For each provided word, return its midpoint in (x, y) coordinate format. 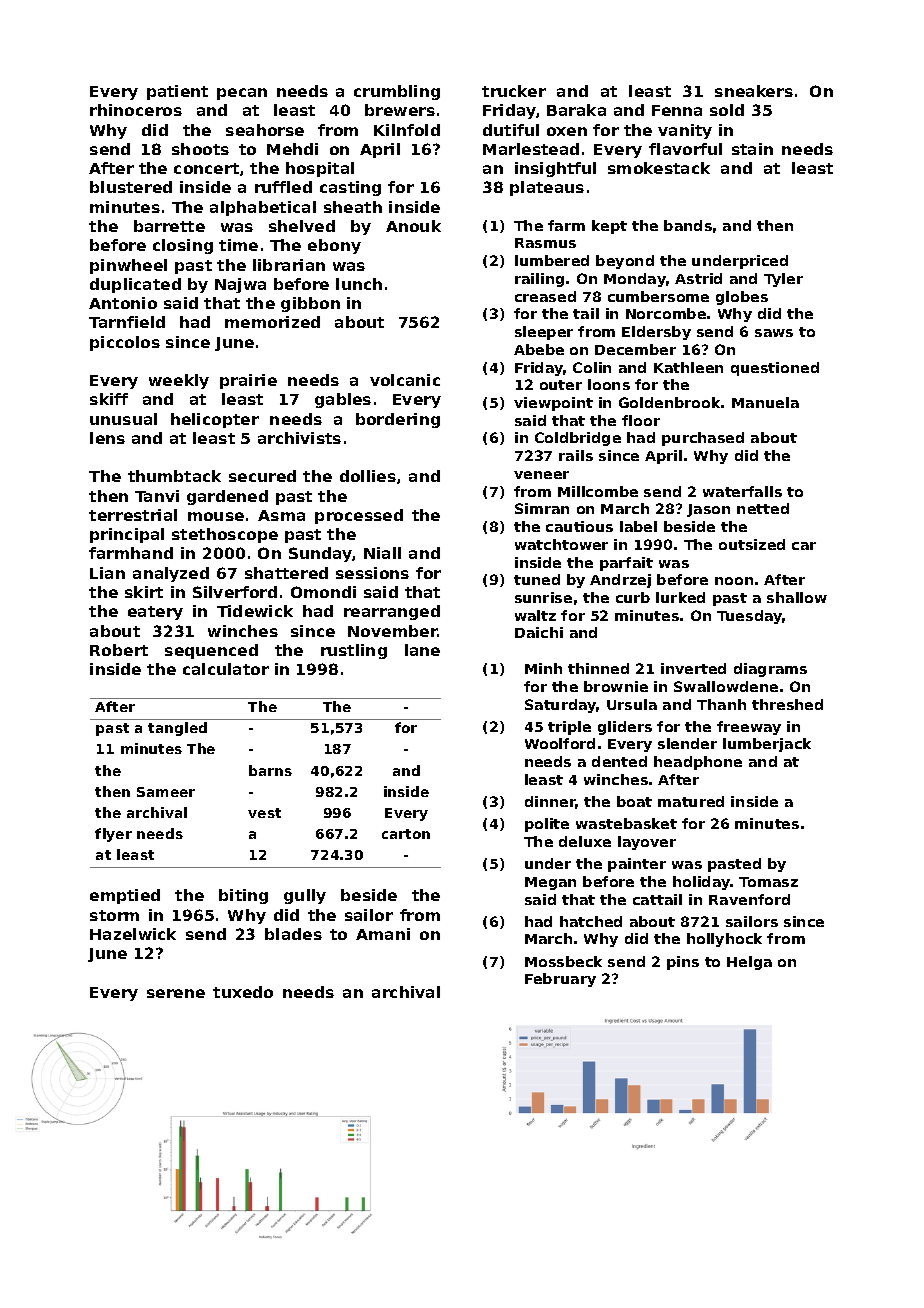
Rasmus (545, 243)
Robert (119, 650)
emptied (125, 896)
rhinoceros (136, 110)
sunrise (543, 597)
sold (727, 110)
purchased (703, 439)
